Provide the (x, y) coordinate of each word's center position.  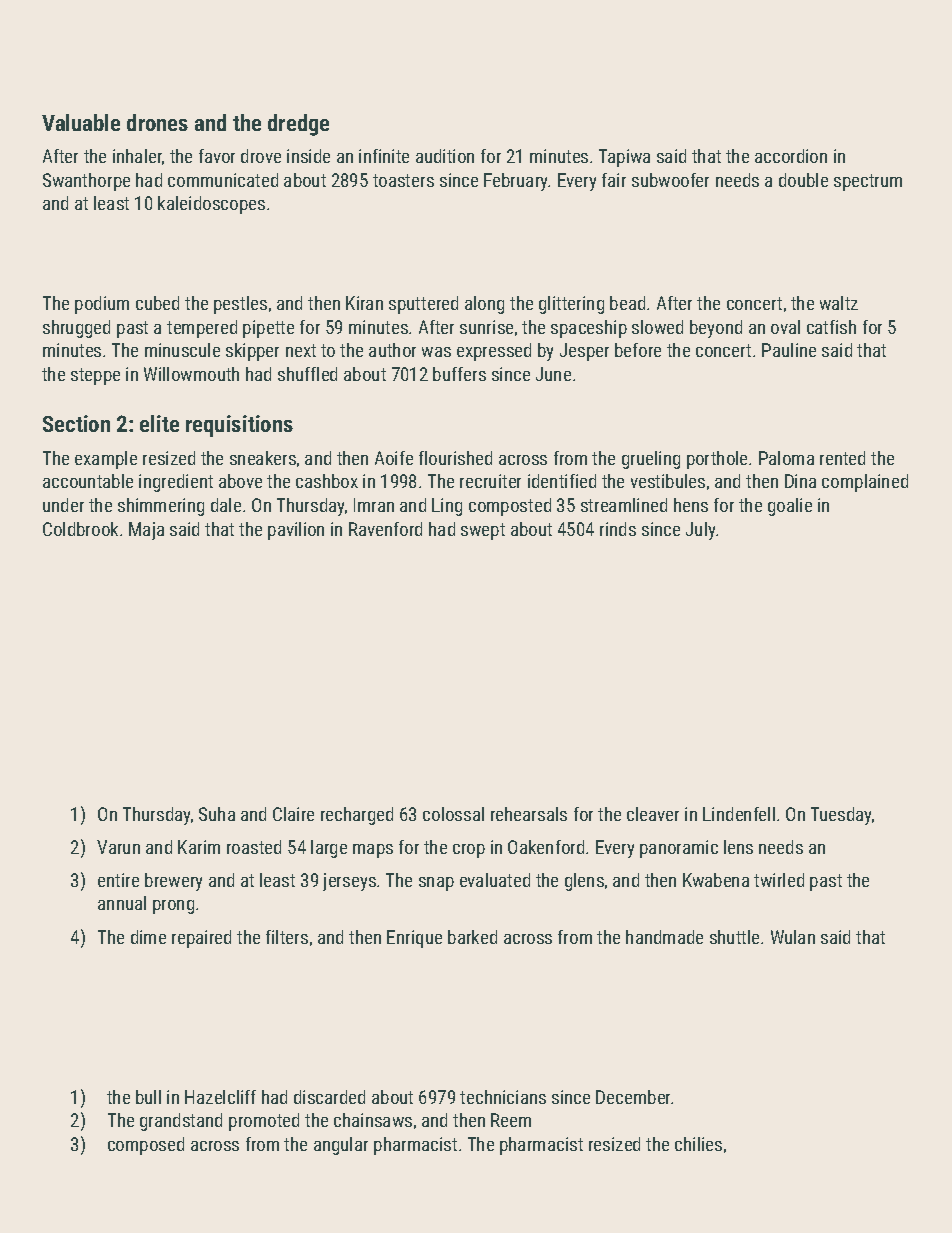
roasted (254, 847)
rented (842, 458)
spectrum (868, 182)
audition (445, 156)
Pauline (789, 350)
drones (157, 122)
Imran (374, 505)
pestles (240, 305)
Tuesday (841, 816)
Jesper (584, 352)
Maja (146, 531)
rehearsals (529, 814)
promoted (264, 1122)
